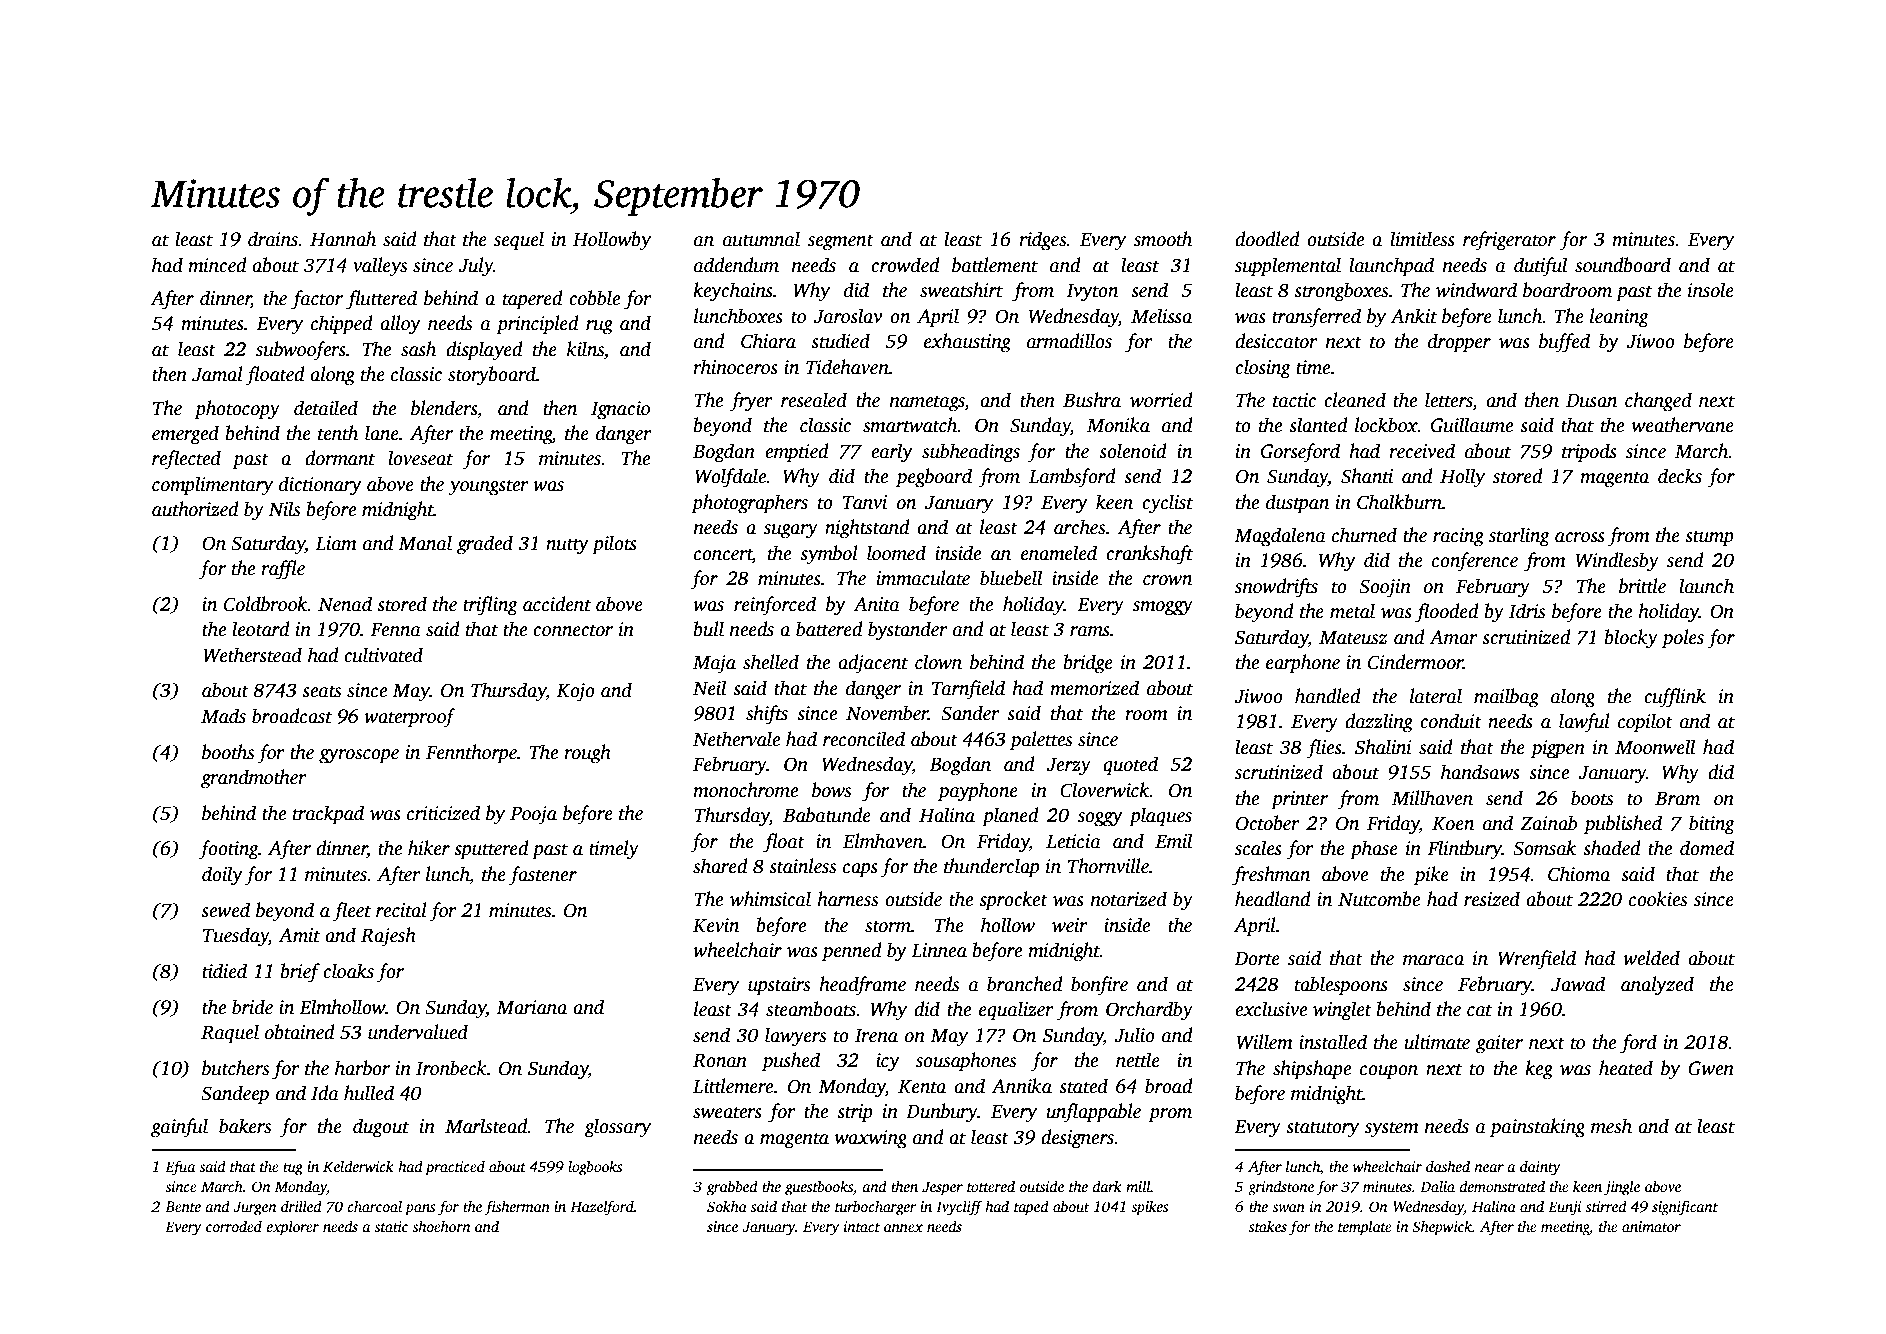 The width and height of the document is (1886, 1334). What do you see at coordinates (1092, 400) in the document?
I see `Bushra` at bounding box center [1092, 400].
